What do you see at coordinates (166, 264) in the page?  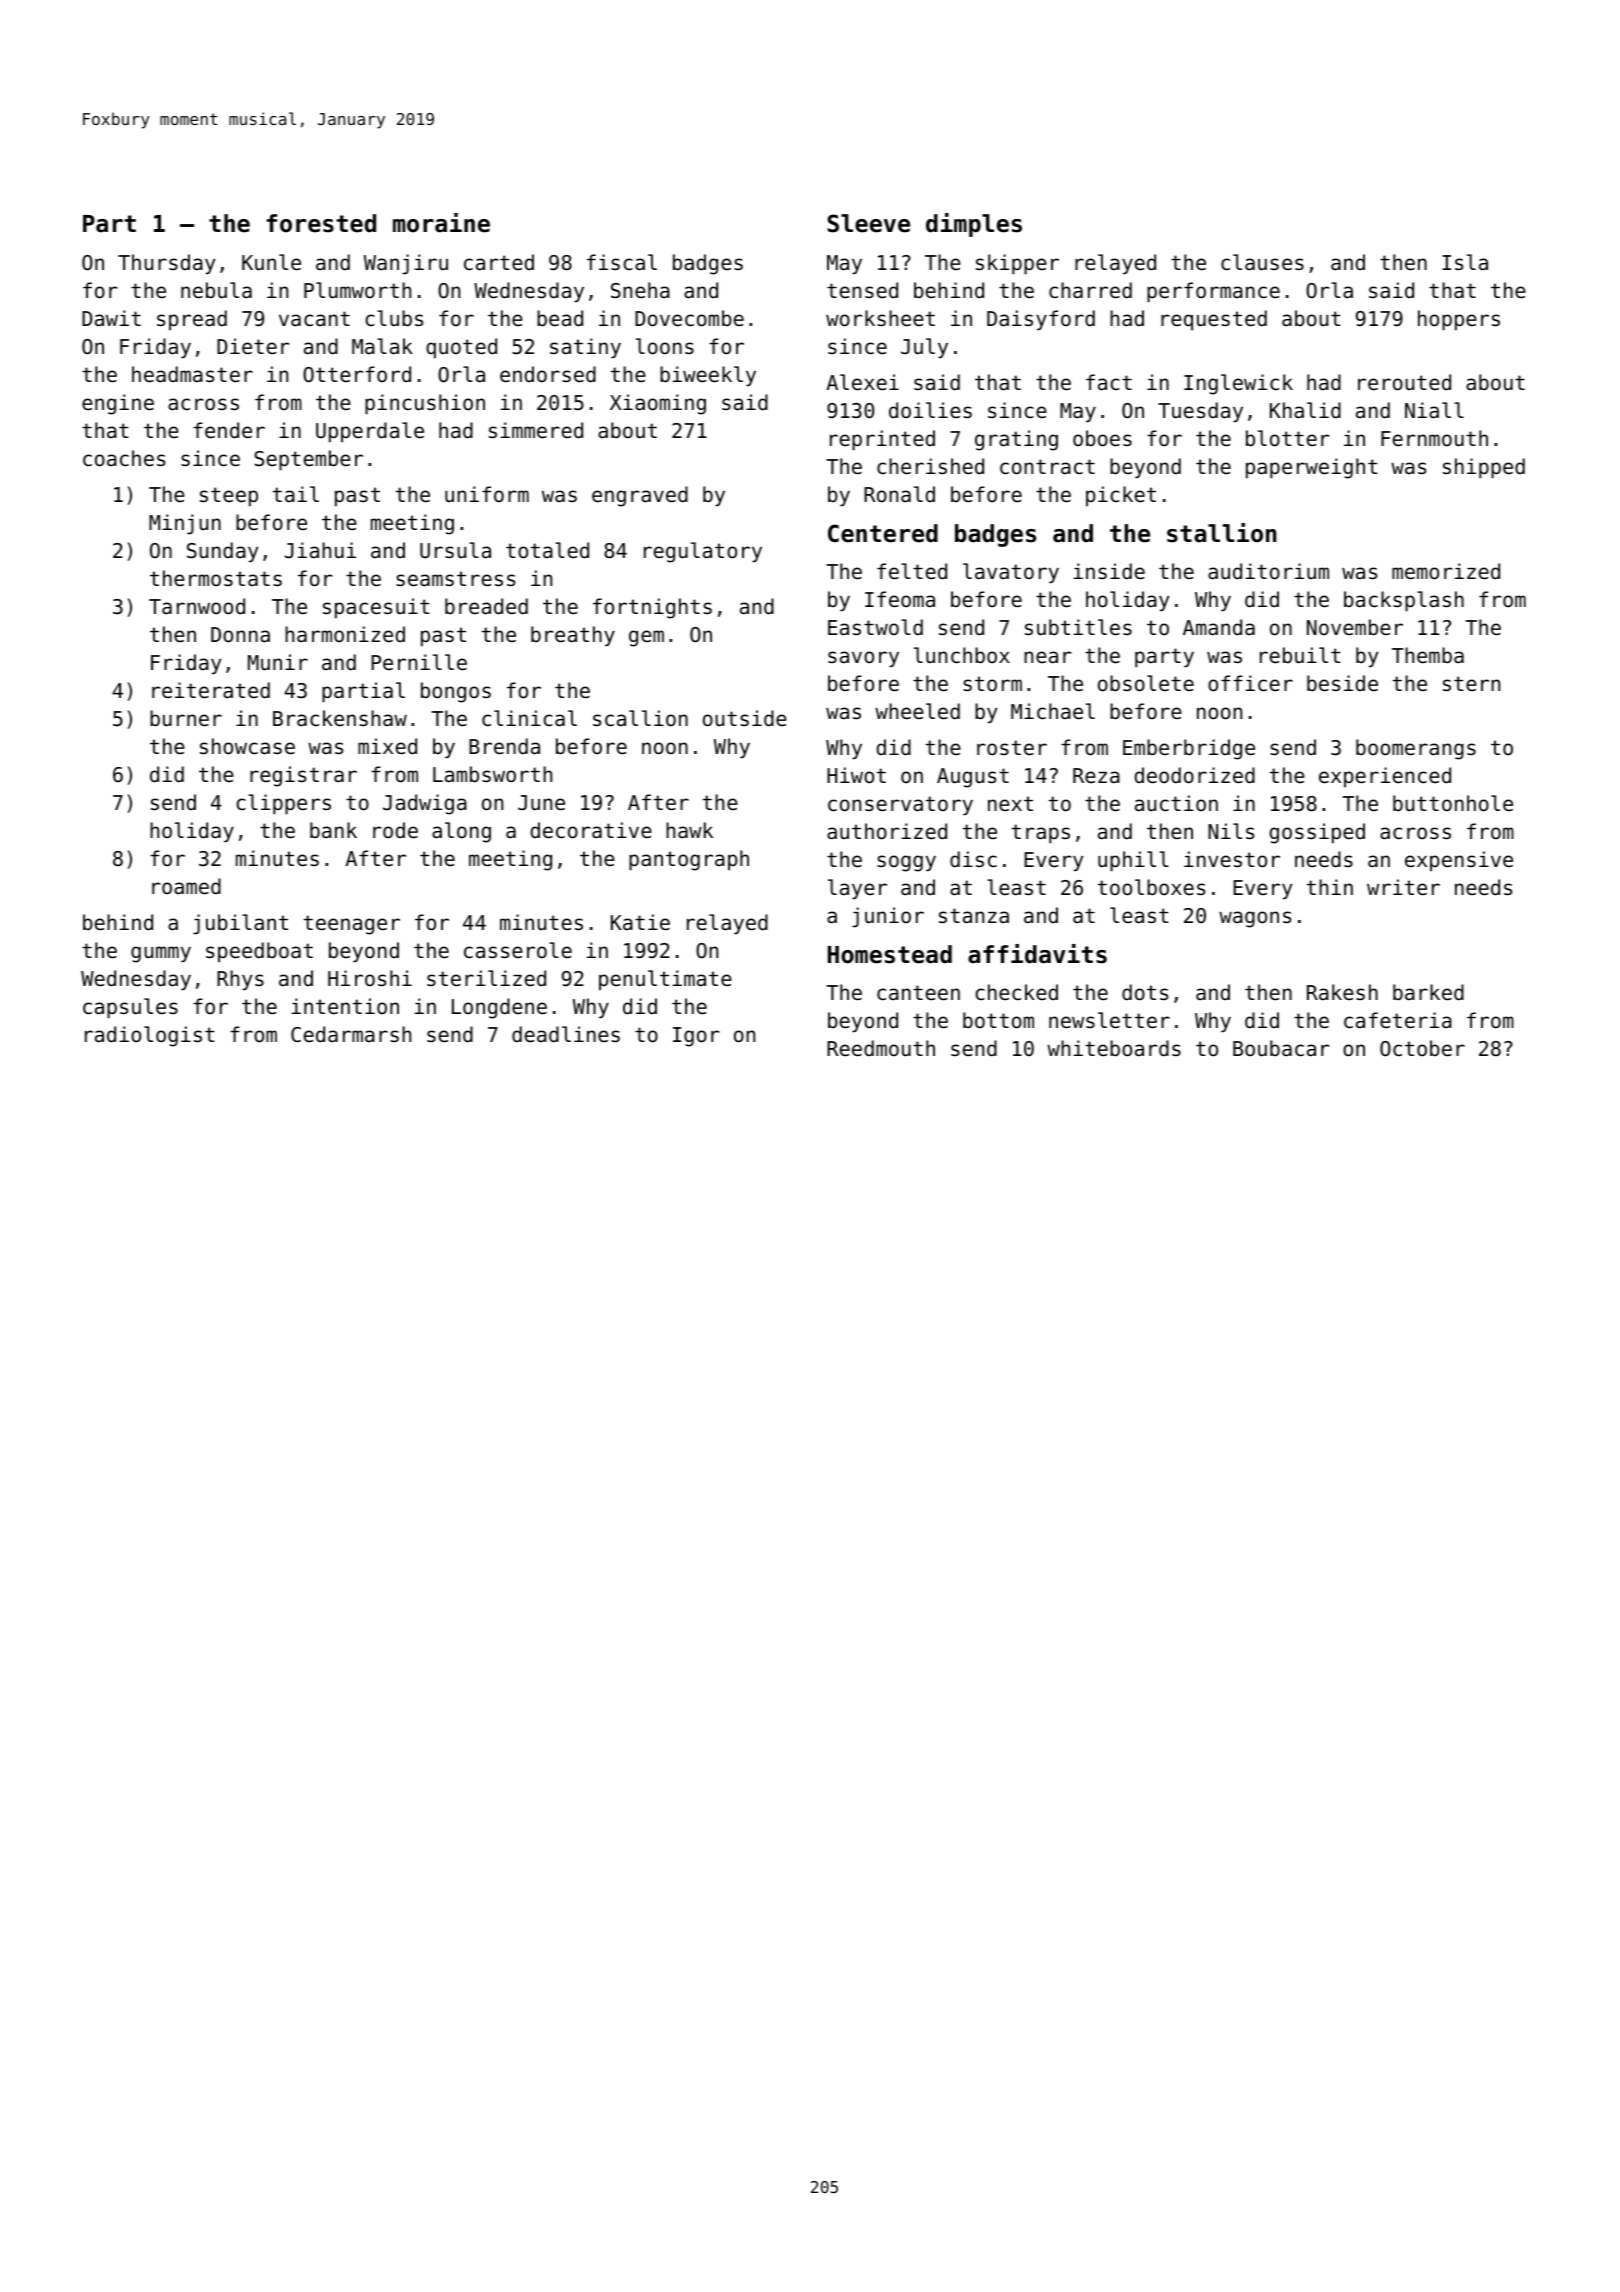 I see `Thursday` at bounding box center [166, 264].
